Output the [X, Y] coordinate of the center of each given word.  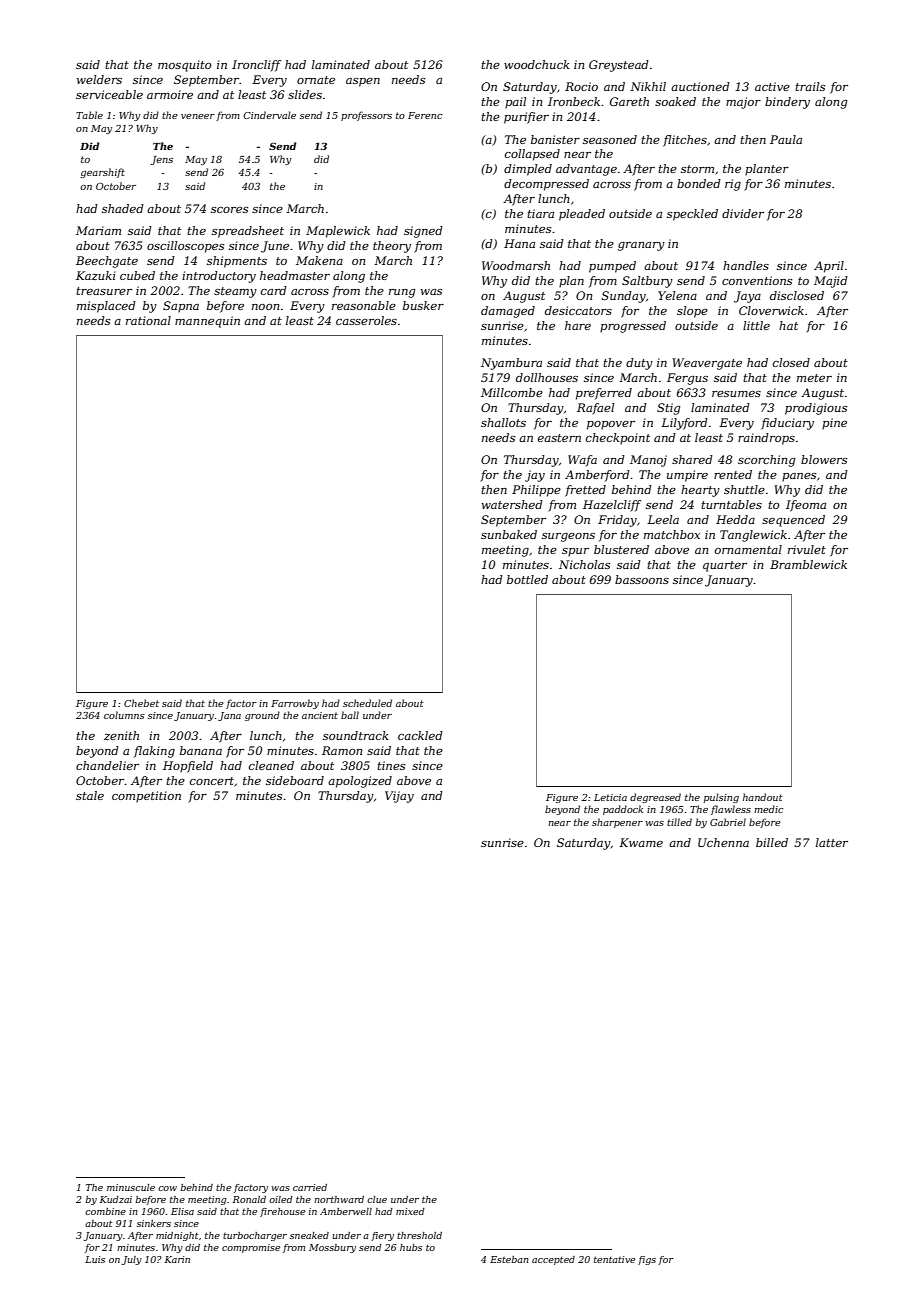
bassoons [642, 579]
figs [647, 1260]
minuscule [131, 1187]
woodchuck [536, 64]
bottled [527, 579]
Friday [617, 521]
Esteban [509, 1259]
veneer [198, 116]
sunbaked [509, 534]
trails [810, 86]
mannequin [207, 322]
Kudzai [116, 1199]
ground [262, 716]
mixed [410, 1211]
